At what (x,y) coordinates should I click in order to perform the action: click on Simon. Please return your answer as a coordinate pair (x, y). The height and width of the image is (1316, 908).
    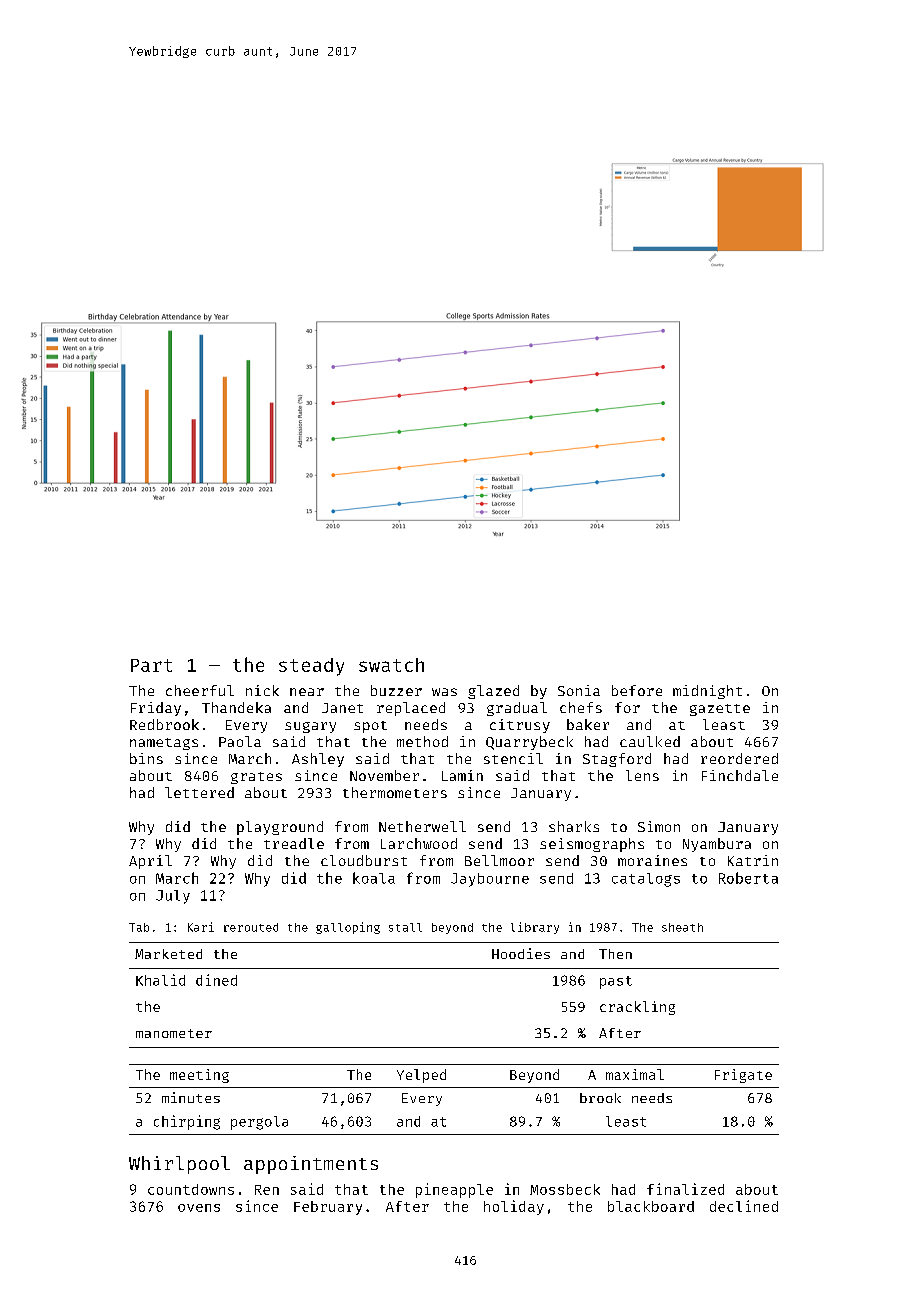
    Looking at the image, I should click on (659, 826).
